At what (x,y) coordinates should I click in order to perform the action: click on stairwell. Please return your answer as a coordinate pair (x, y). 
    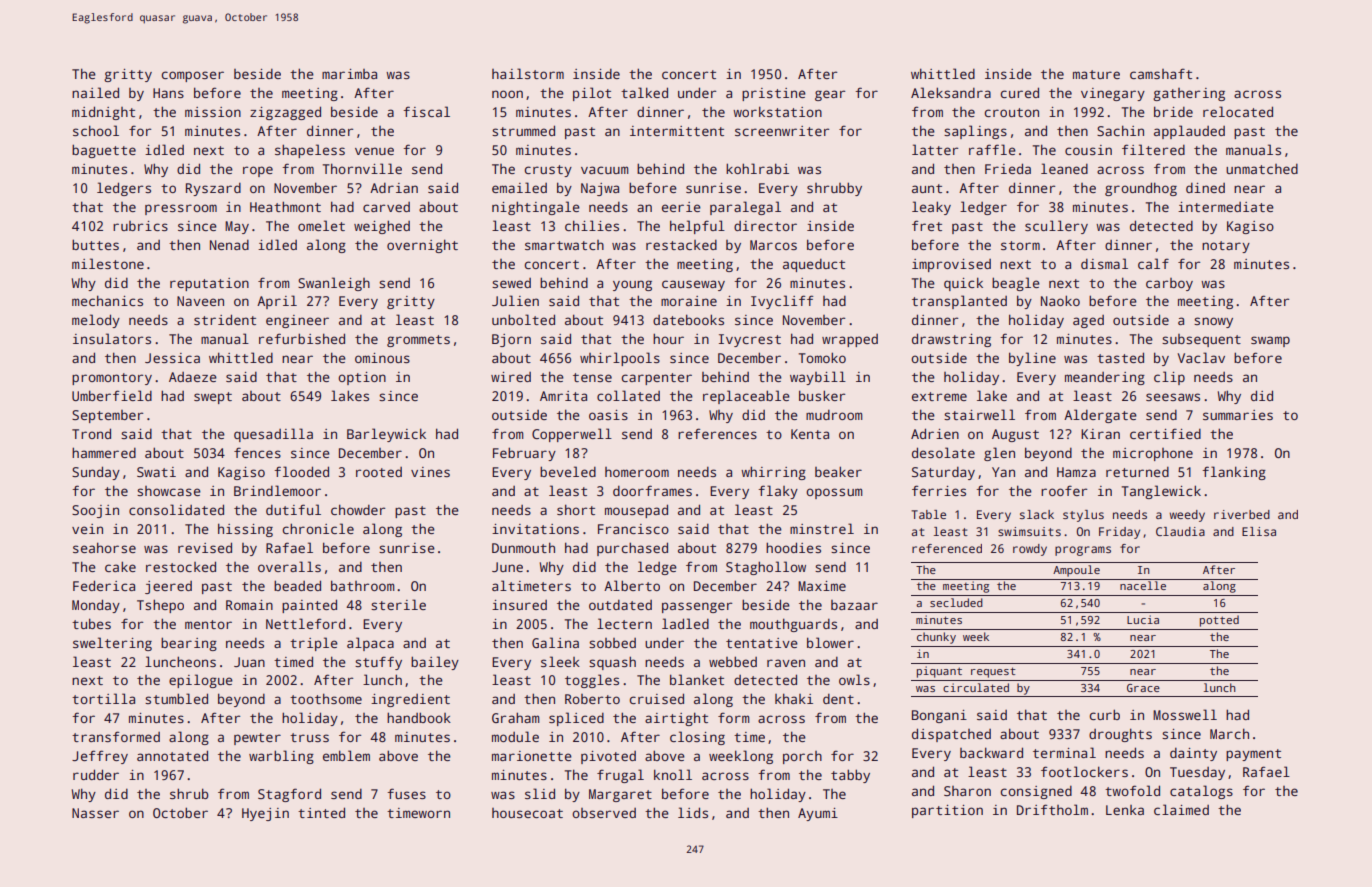
    Looking at the image, I should click on (979, 414).
